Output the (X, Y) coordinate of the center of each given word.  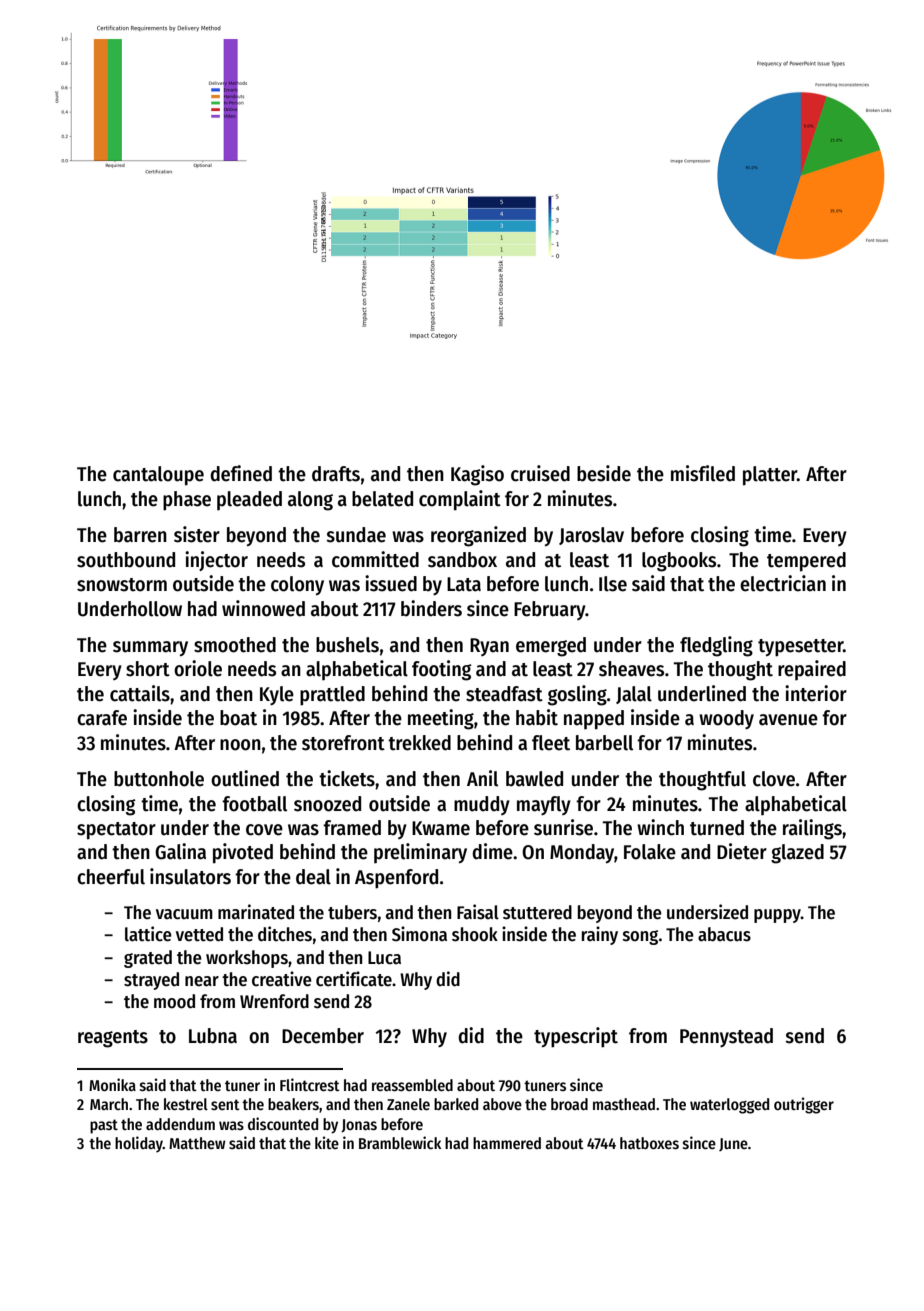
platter (770, 476)
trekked (419, 743)
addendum (180, 1124)
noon (240, 745)
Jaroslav (591, 536)
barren (140, 535)
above (502, 1104)
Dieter (742, 851)
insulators (190, 876)
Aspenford (396, 879)
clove (774, 779)
